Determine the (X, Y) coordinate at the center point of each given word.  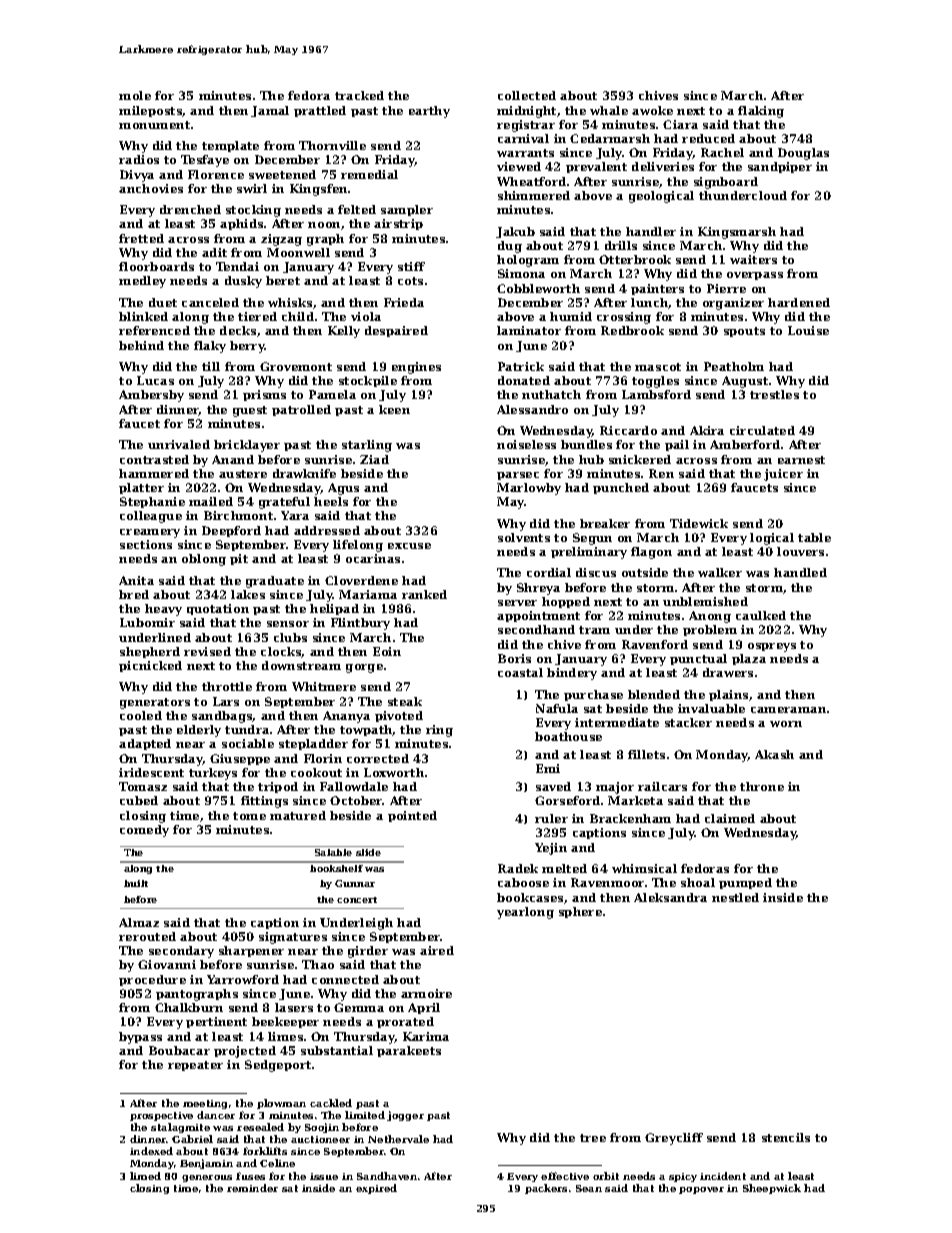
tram (594, 630)
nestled (735, 897)
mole (135, 95)
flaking (761, 112)
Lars (226, 701)
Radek (518, 868)
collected (527, 95)
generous (207, 1178)
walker (720, 572)
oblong (204, 560)
